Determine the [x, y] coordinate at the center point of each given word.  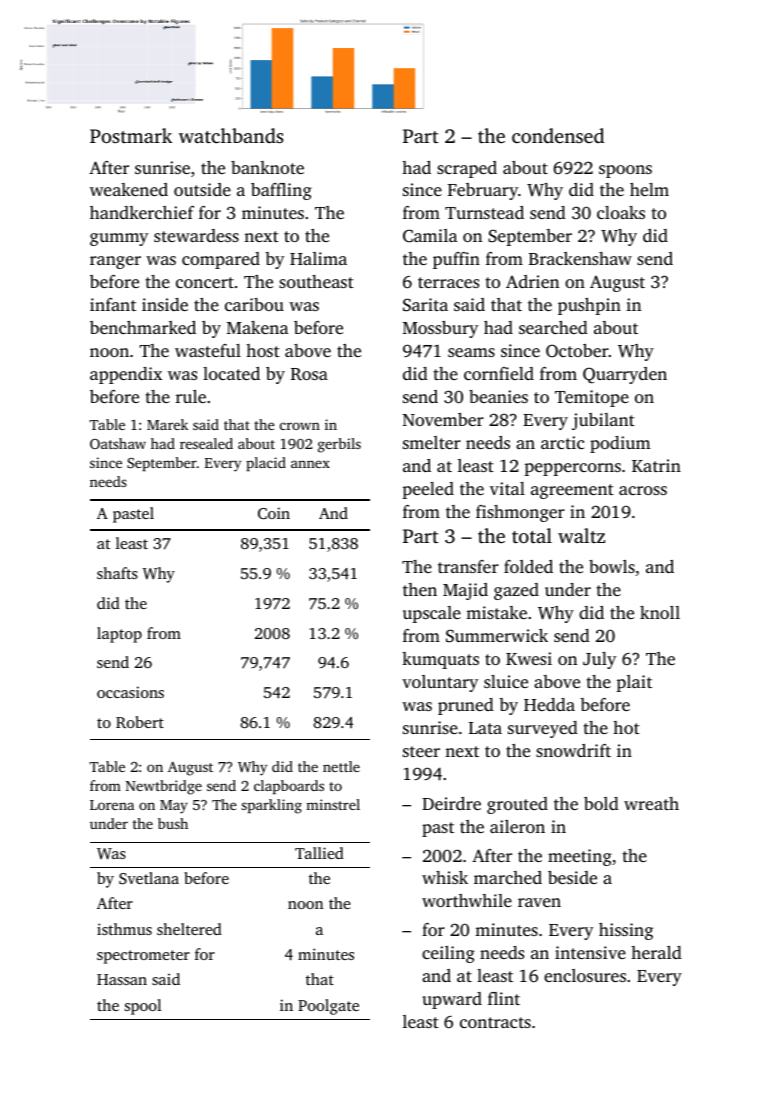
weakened [129, 189]
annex [310, 464]
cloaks [621, 212]
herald [656, 952]
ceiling [448, 954]
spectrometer [143, 957]
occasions [130, 692]
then [420, 589]
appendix [126, 375]
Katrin [656, 465]
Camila [430, 236]
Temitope [592, 398]
